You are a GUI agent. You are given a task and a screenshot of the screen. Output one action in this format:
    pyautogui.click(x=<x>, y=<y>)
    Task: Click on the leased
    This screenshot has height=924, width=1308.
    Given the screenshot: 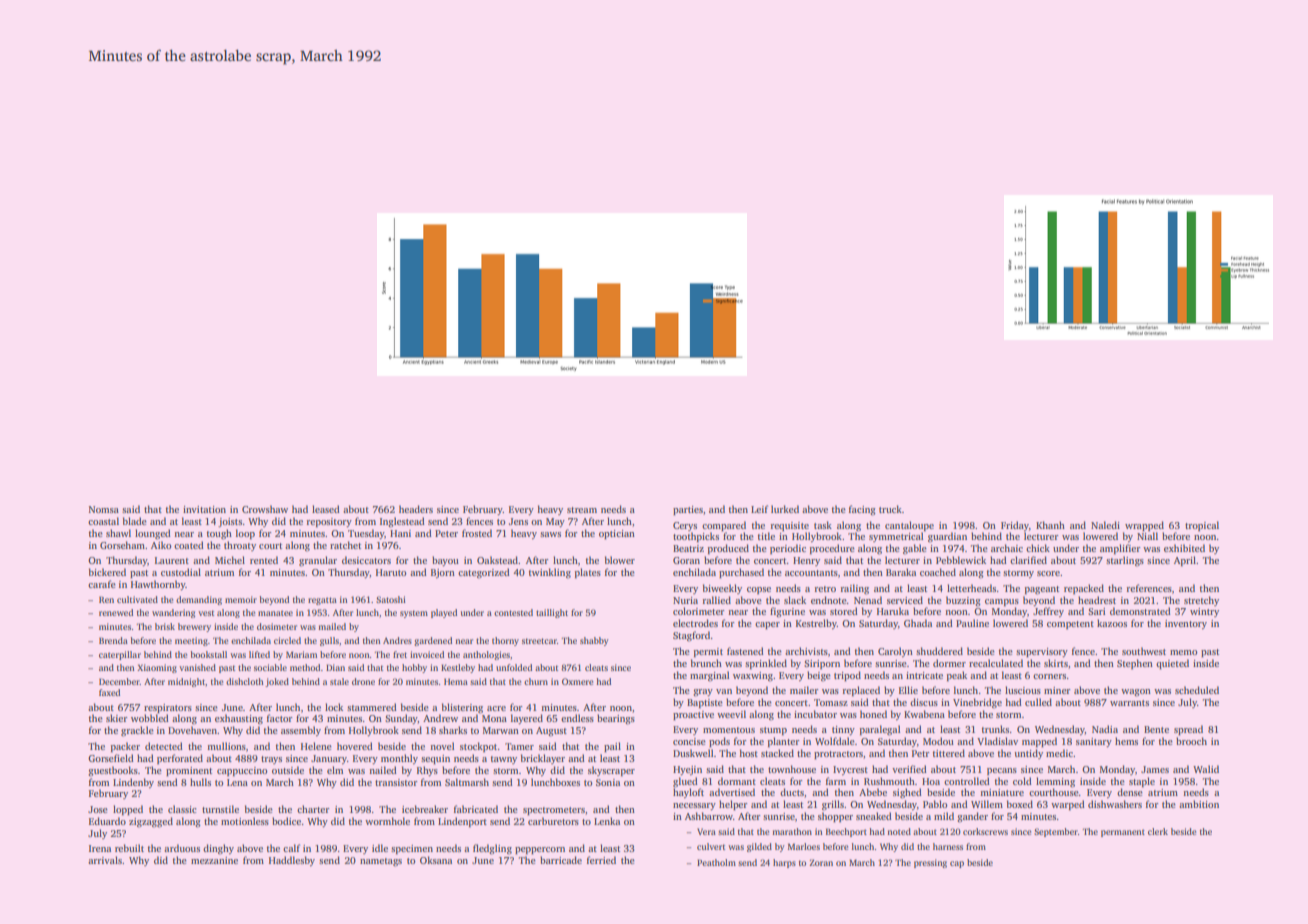 What is the action you would take?
    pyautogui.click(x=326, y=509)
